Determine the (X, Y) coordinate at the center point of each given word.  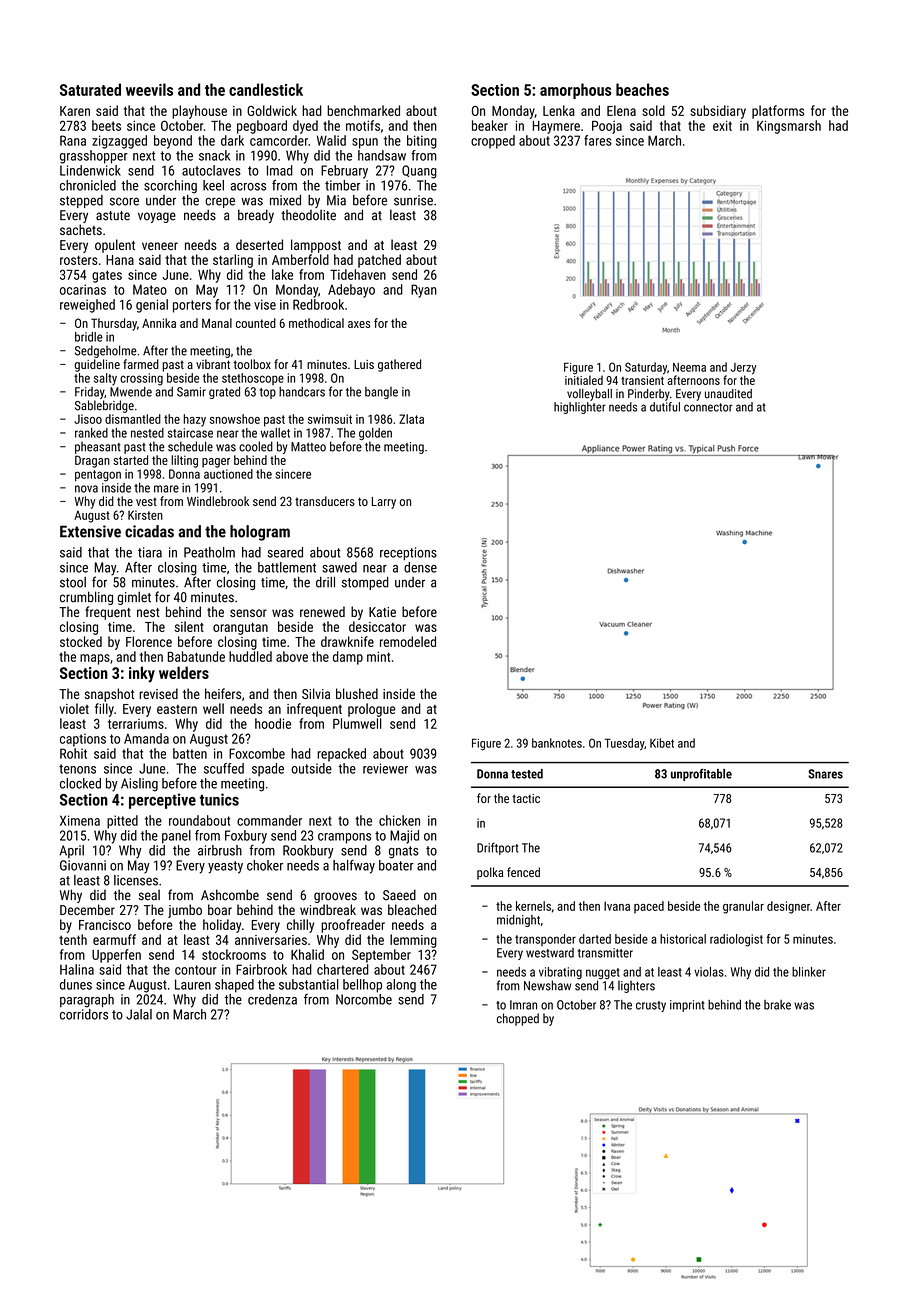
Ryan (424, 291)
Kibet (662, 743)
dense (420, 567)
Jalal (139, 1014)
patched (379, 261)
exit (722, 126)
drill (325, 582)
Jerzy (743, 369)
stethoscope (253, 379)
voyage (157, 217)
